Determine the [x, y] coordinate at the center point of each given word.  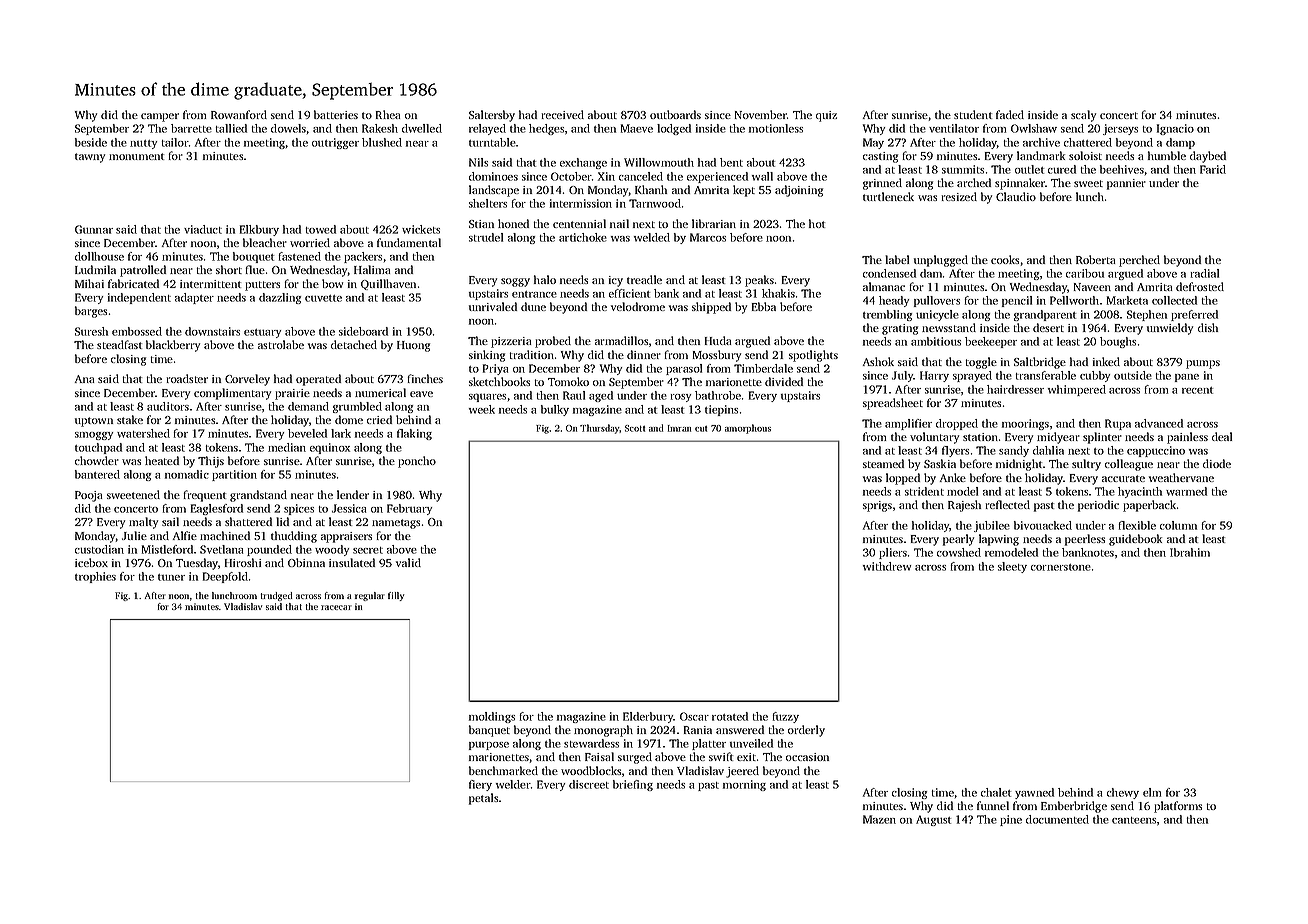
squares [487, 397]
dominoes [493, 176]
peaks [759, 281]
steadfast [119, 344]
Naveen [1092, 287]
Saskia [940, 463]
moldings [492, 717]
